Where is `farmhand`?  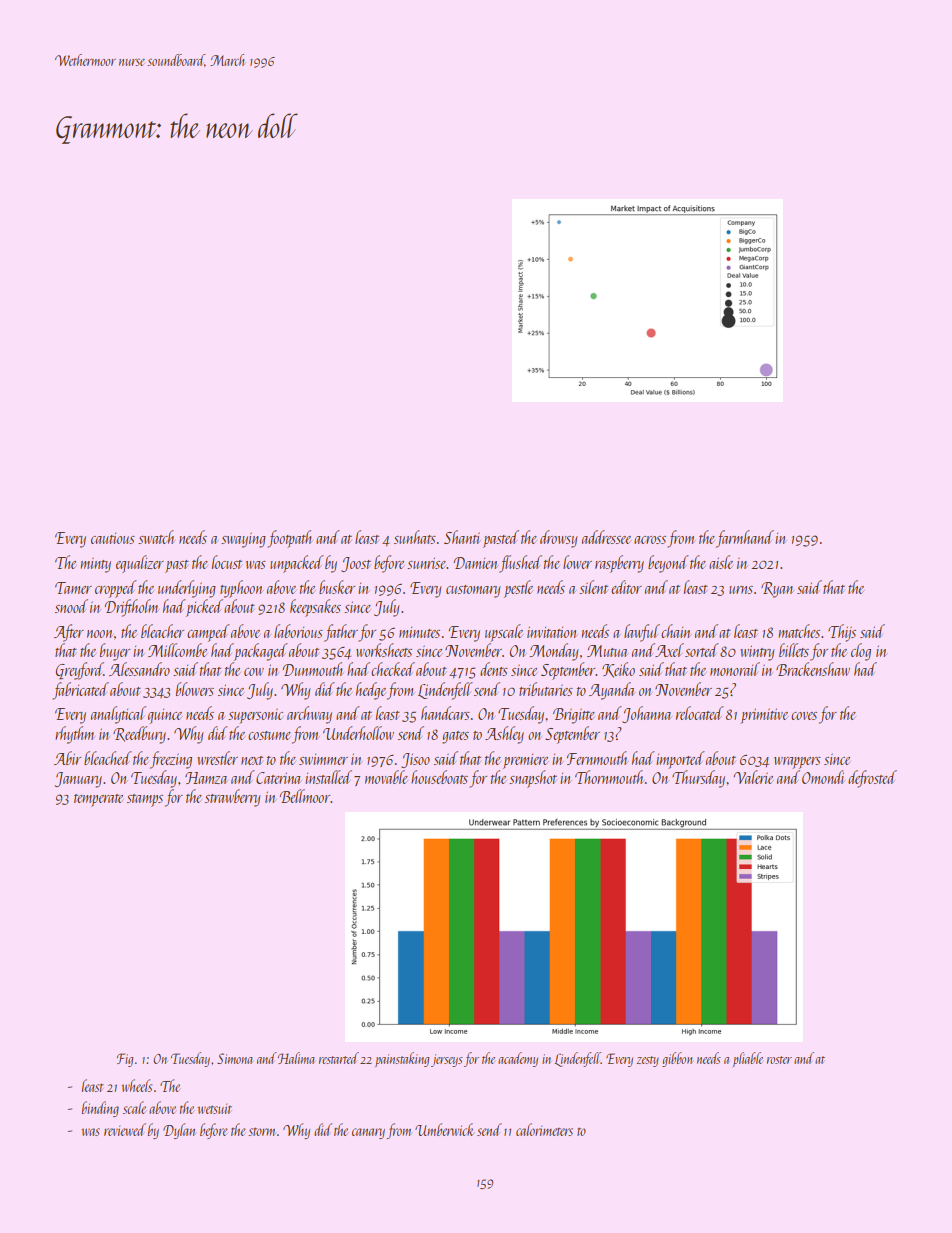
farmhand is located at coordinates (745, 539).
